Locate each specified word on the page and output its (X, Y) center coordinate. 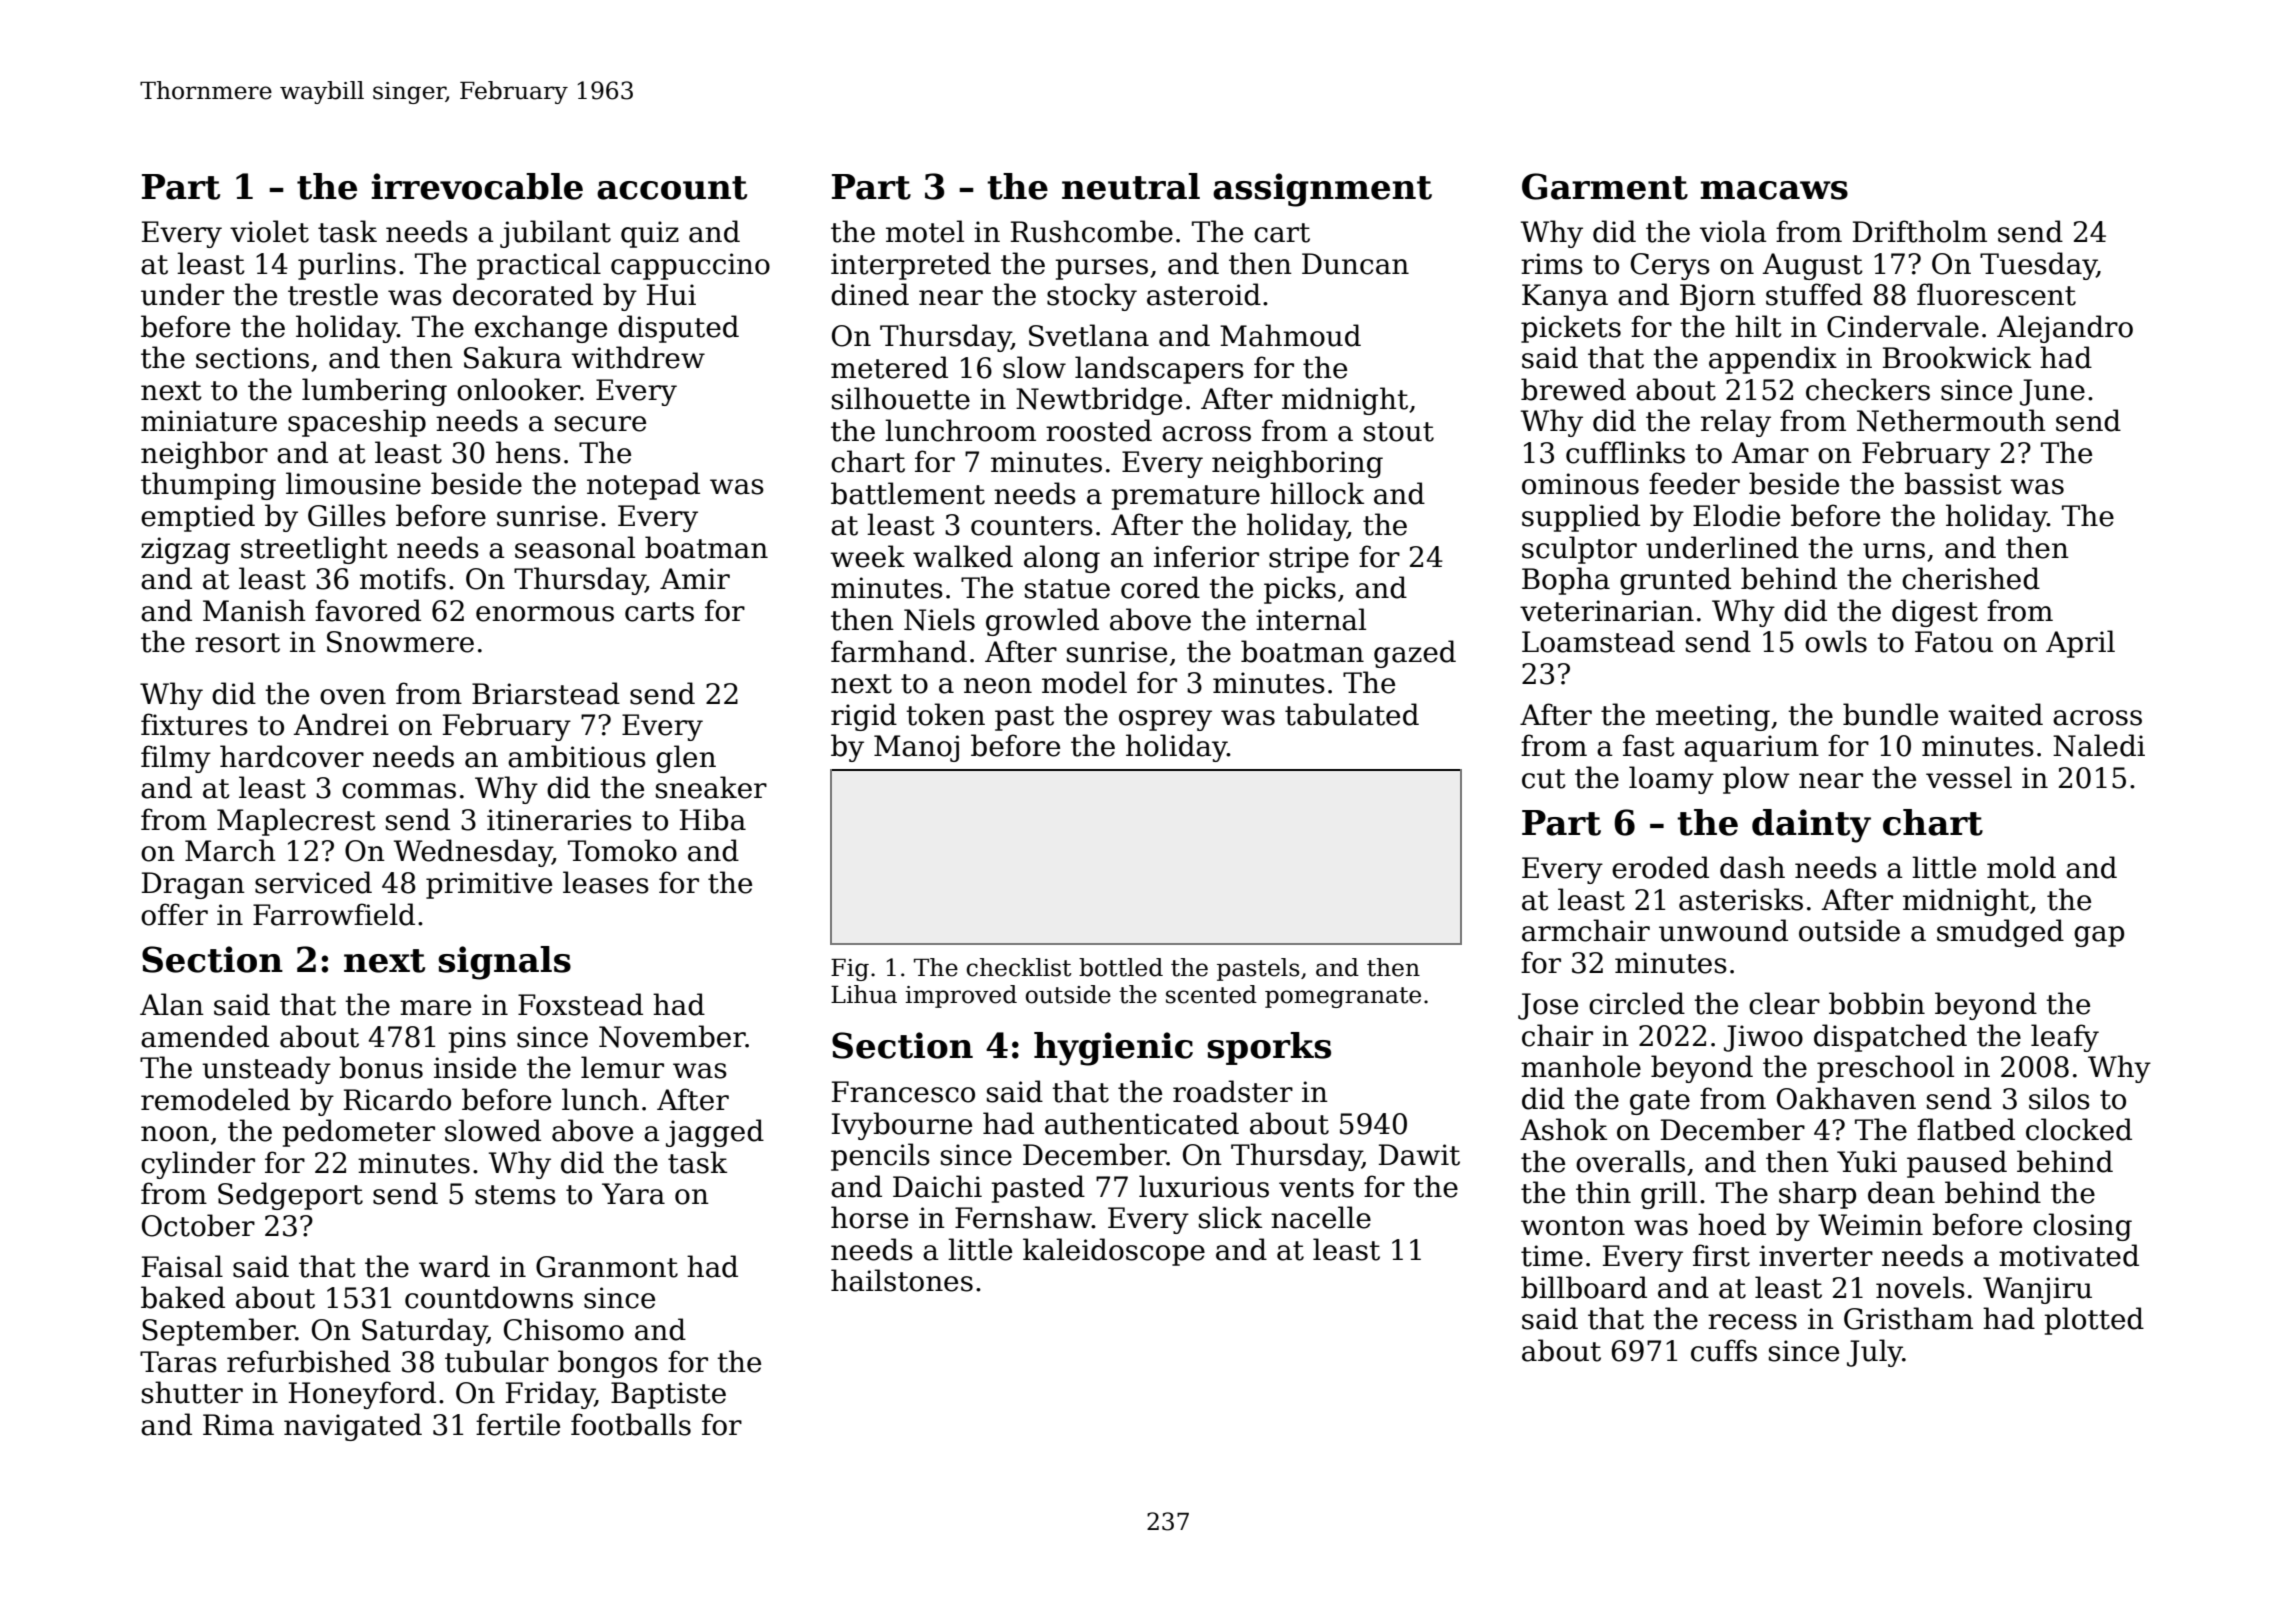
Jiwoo (1763, 1038)
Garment (1605, 186)
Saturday (424, 1332)
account (672, 188)
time (1552, 1256)
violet (269, 231)
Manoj (916, 748)
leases (606, 882)
